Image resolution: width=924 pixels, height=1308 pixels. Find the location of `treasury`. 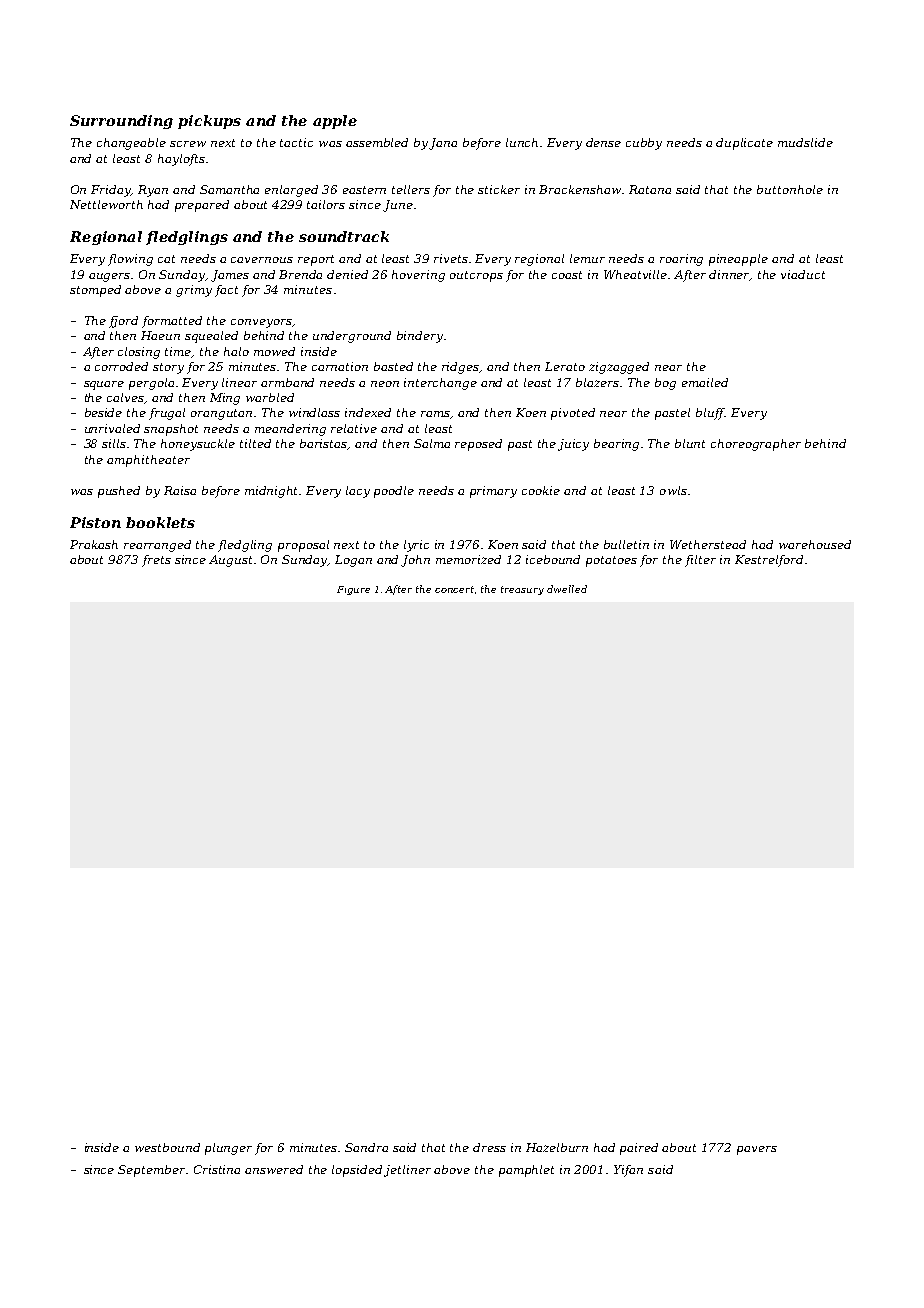

treasury is located at coordinates (522, 590).
